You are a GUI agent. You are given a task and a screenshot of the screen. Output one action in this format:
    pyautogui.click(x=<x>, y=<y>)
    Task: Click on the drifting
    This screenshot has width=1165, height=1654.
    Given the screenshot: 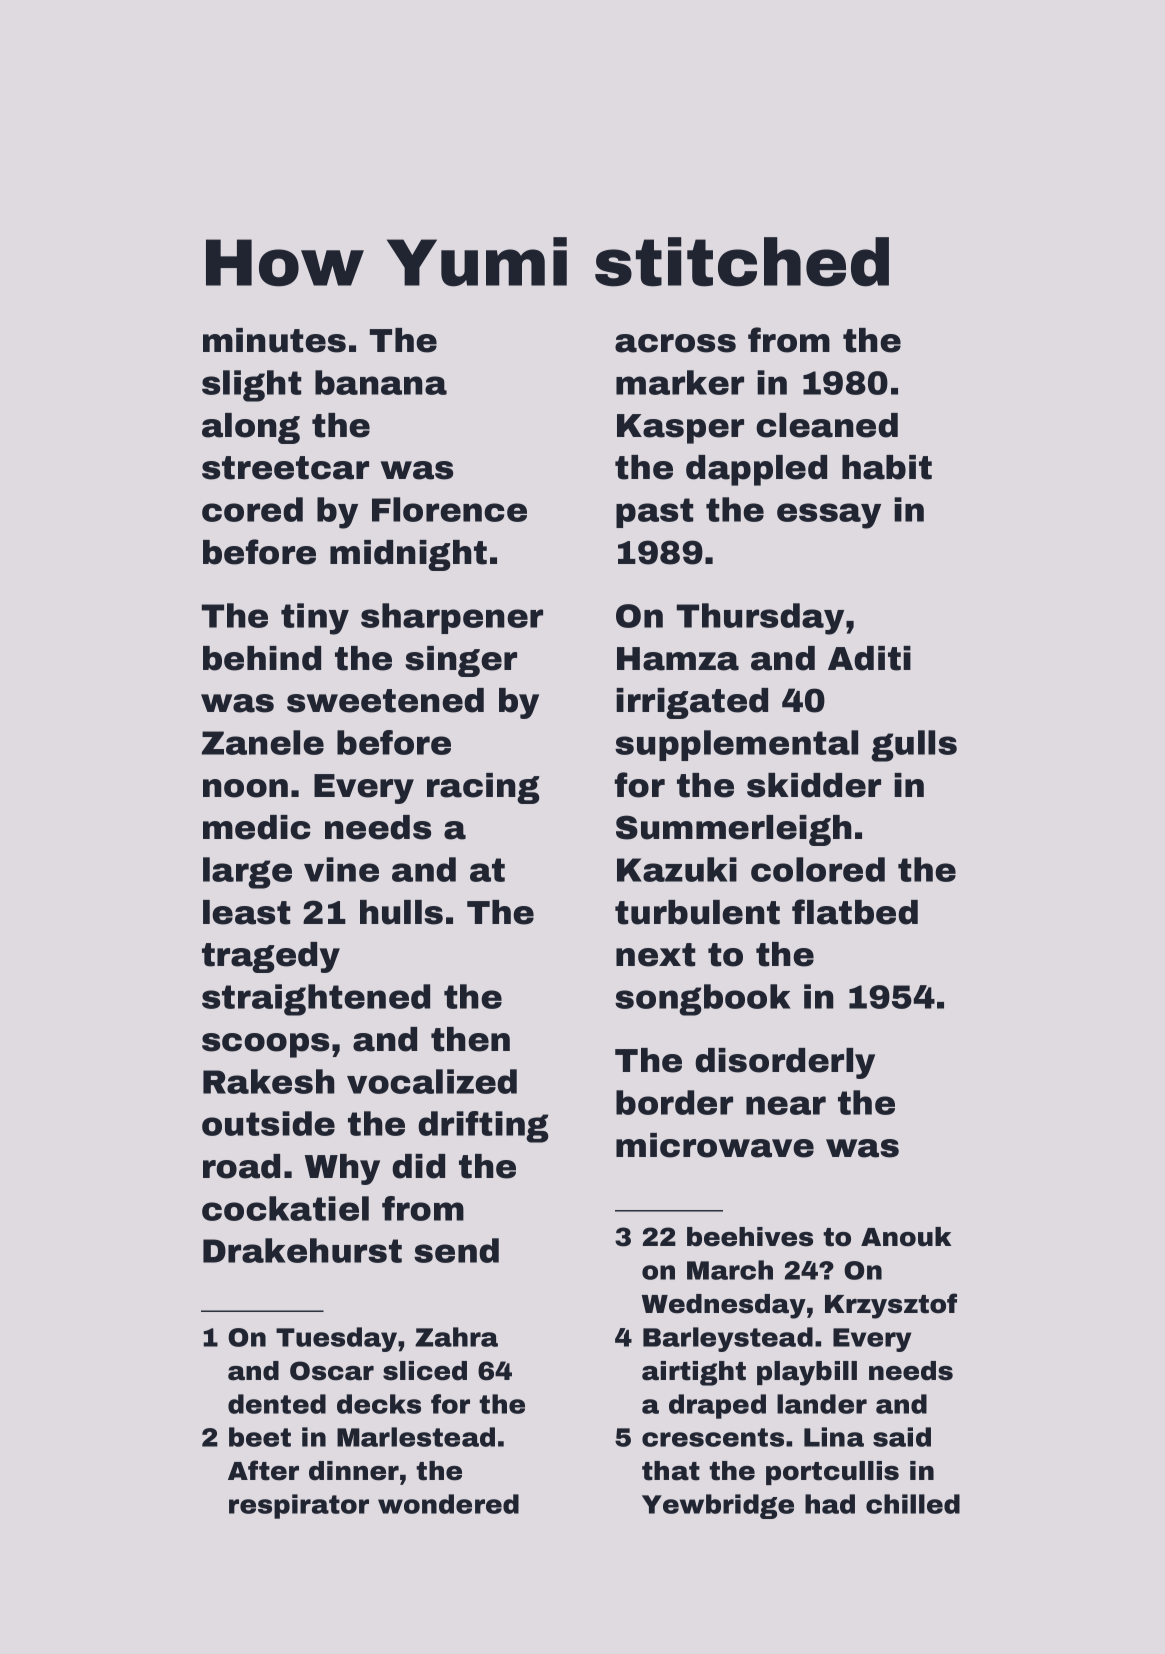 What is the action you would take?
    pyautogui.click(x=483, y=1127)
